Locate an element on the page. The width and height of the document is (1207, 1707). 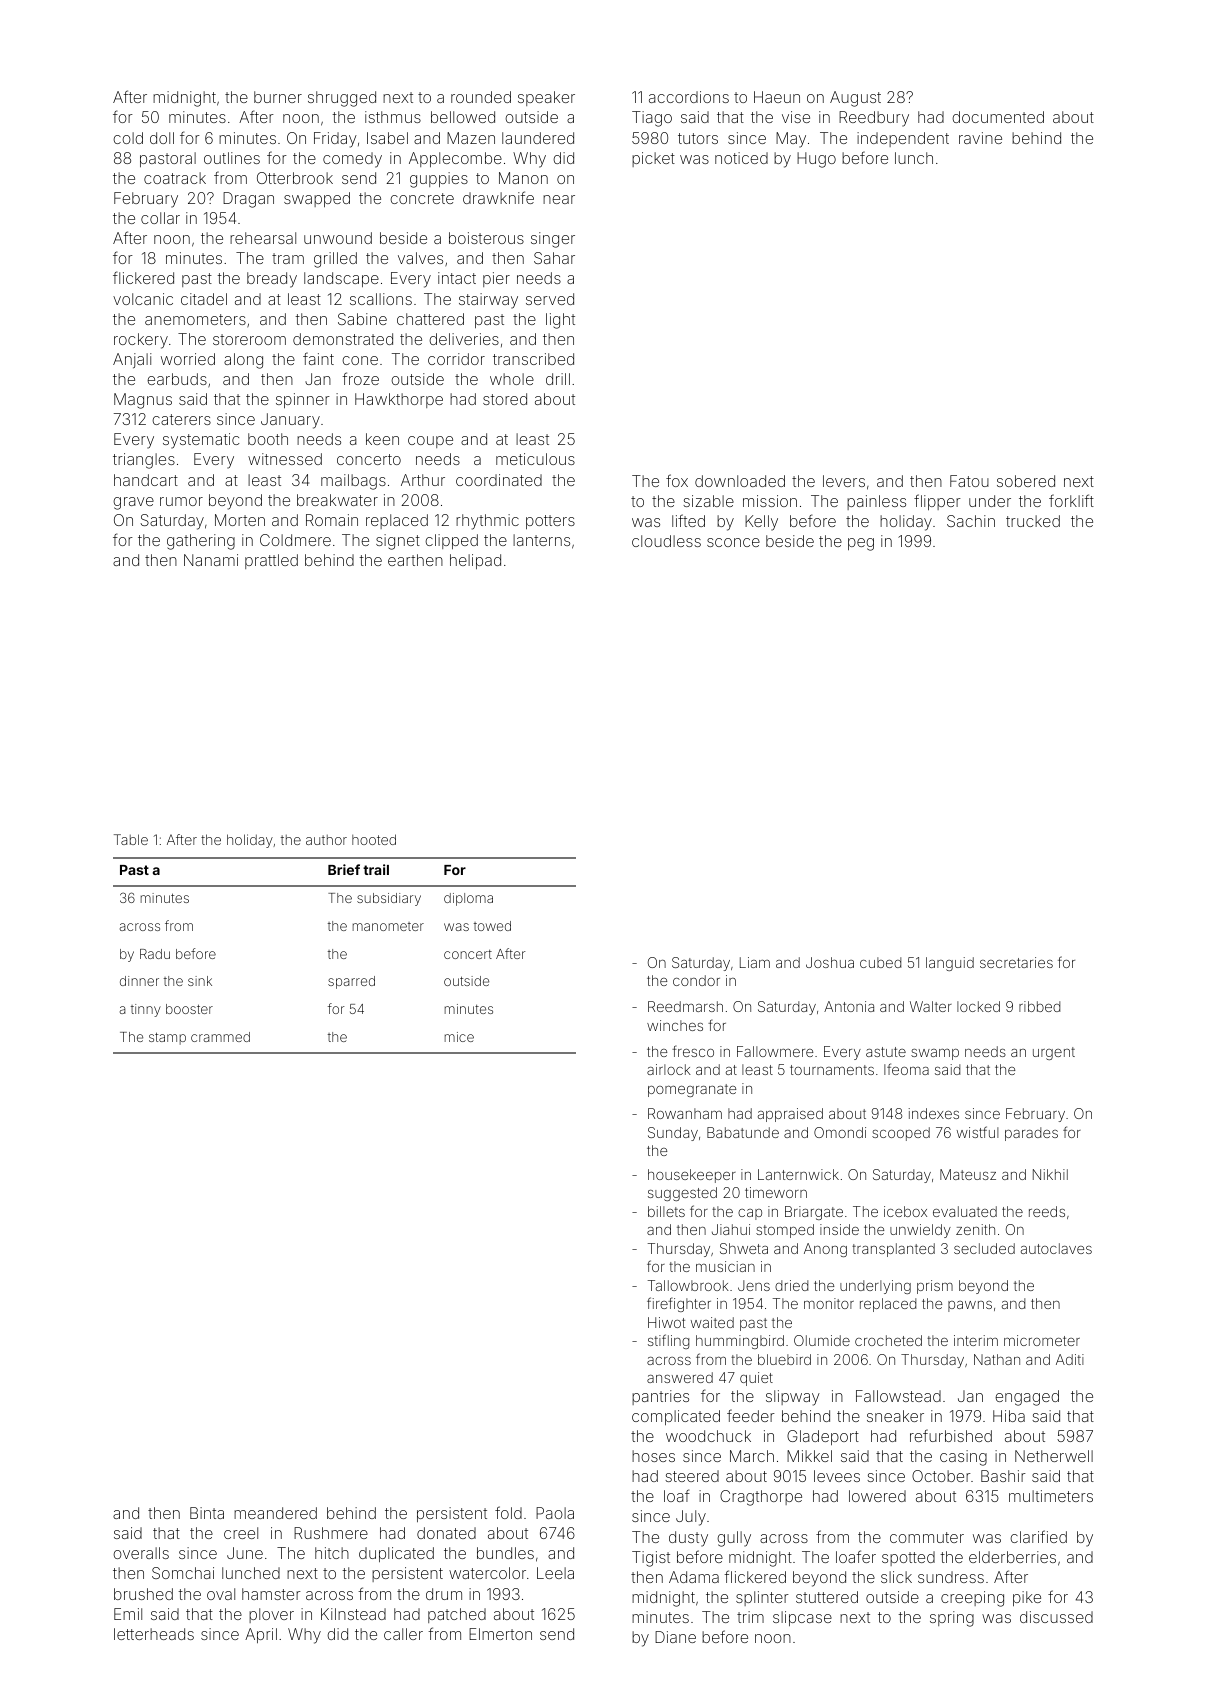
meandered is located at coordinates (275, 1513).
